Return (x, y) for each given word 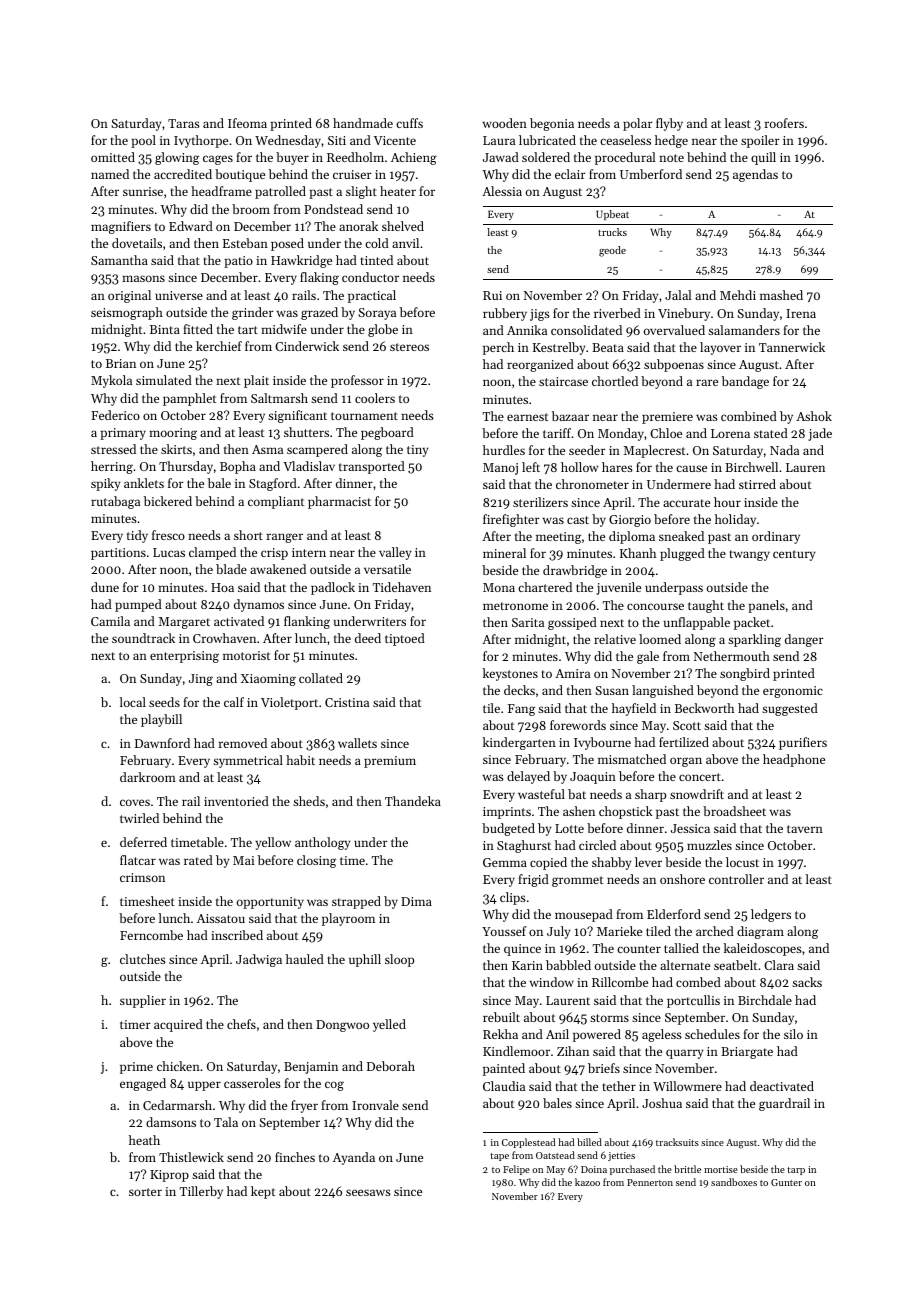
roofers (784, 123)
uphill (365, 960)
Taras (184, 123)
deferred (143, 842)
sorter (145, 1192)
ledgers (771, 915)
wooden (504, 123)
